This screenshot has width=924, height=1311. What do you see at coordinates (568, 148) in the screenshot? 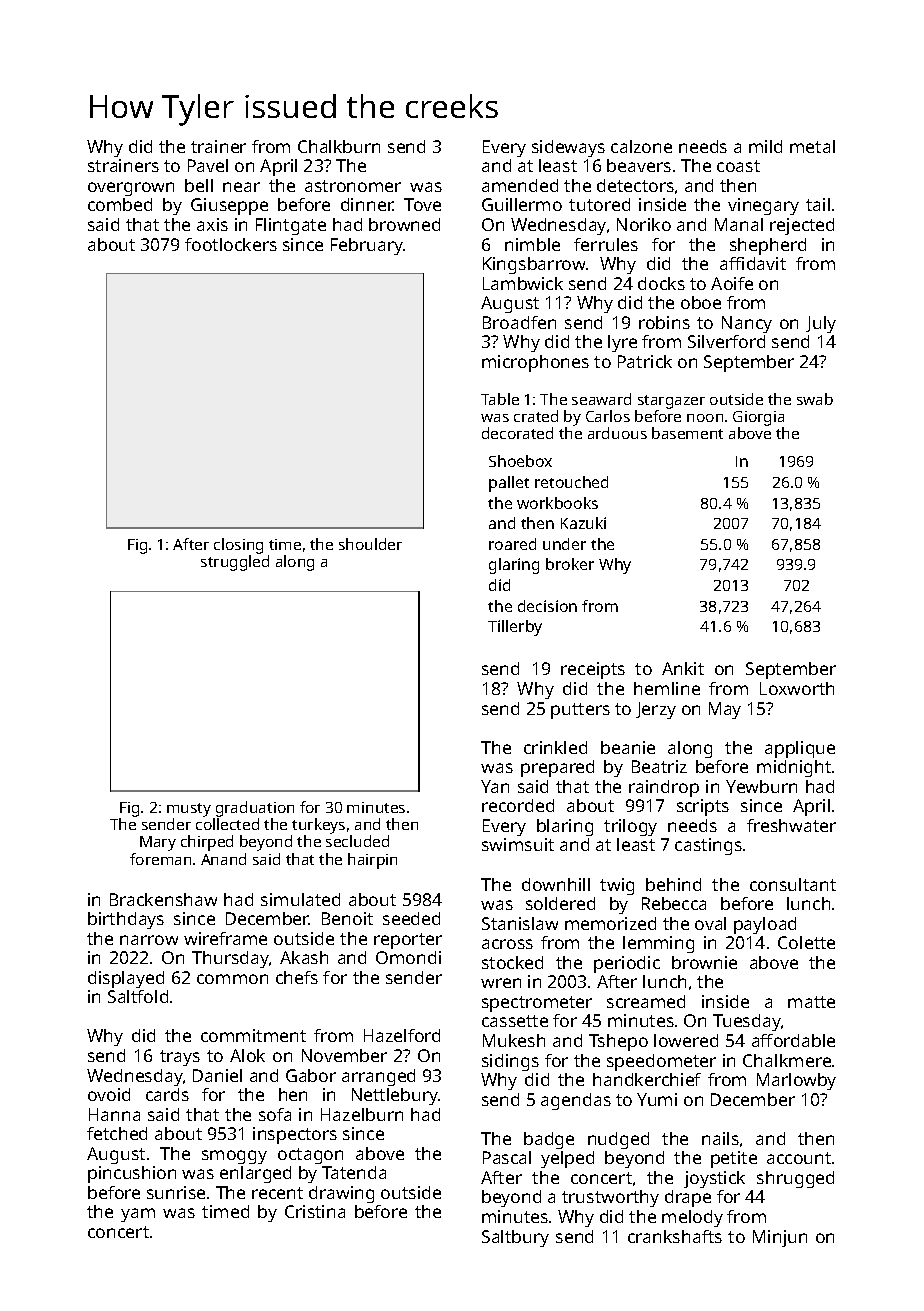
I see `sideways` at bounding box center [568, 148].
